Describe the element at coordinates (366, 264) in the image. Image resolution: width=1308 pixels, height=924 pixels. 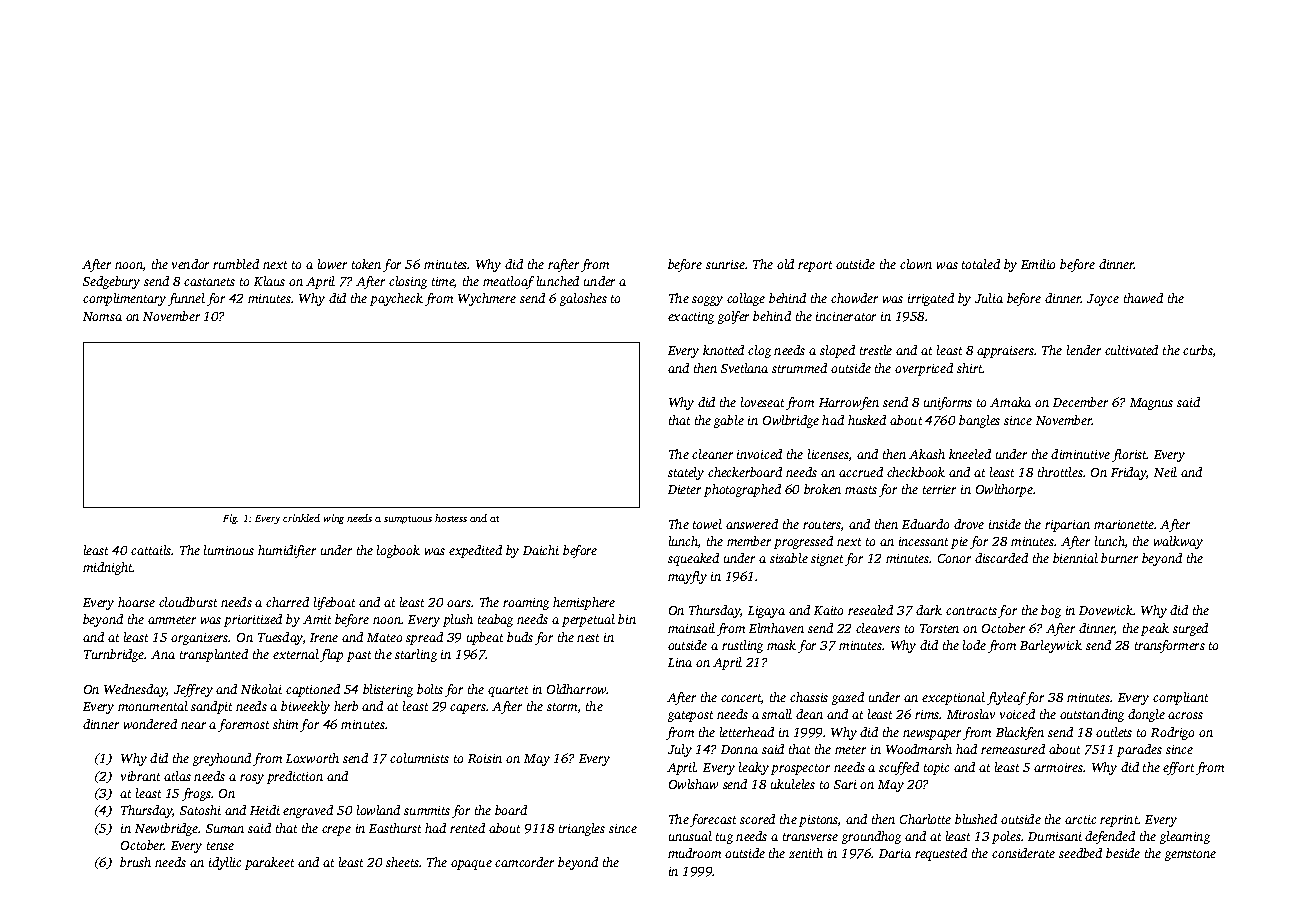
I see `token` at that location.
